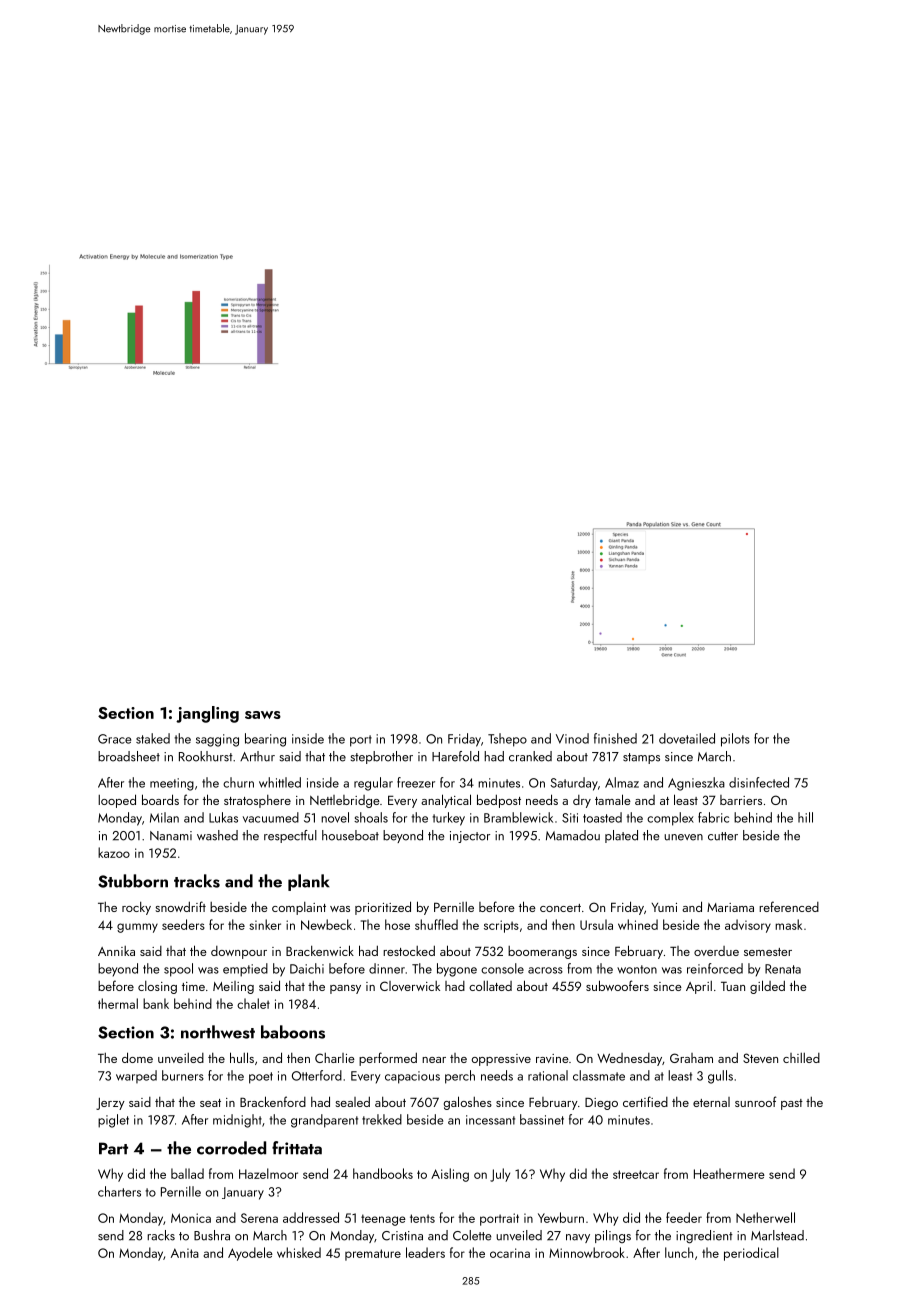 The height and width of the image is (1308, 924). I want to click on burners, so click(183, 1075).
